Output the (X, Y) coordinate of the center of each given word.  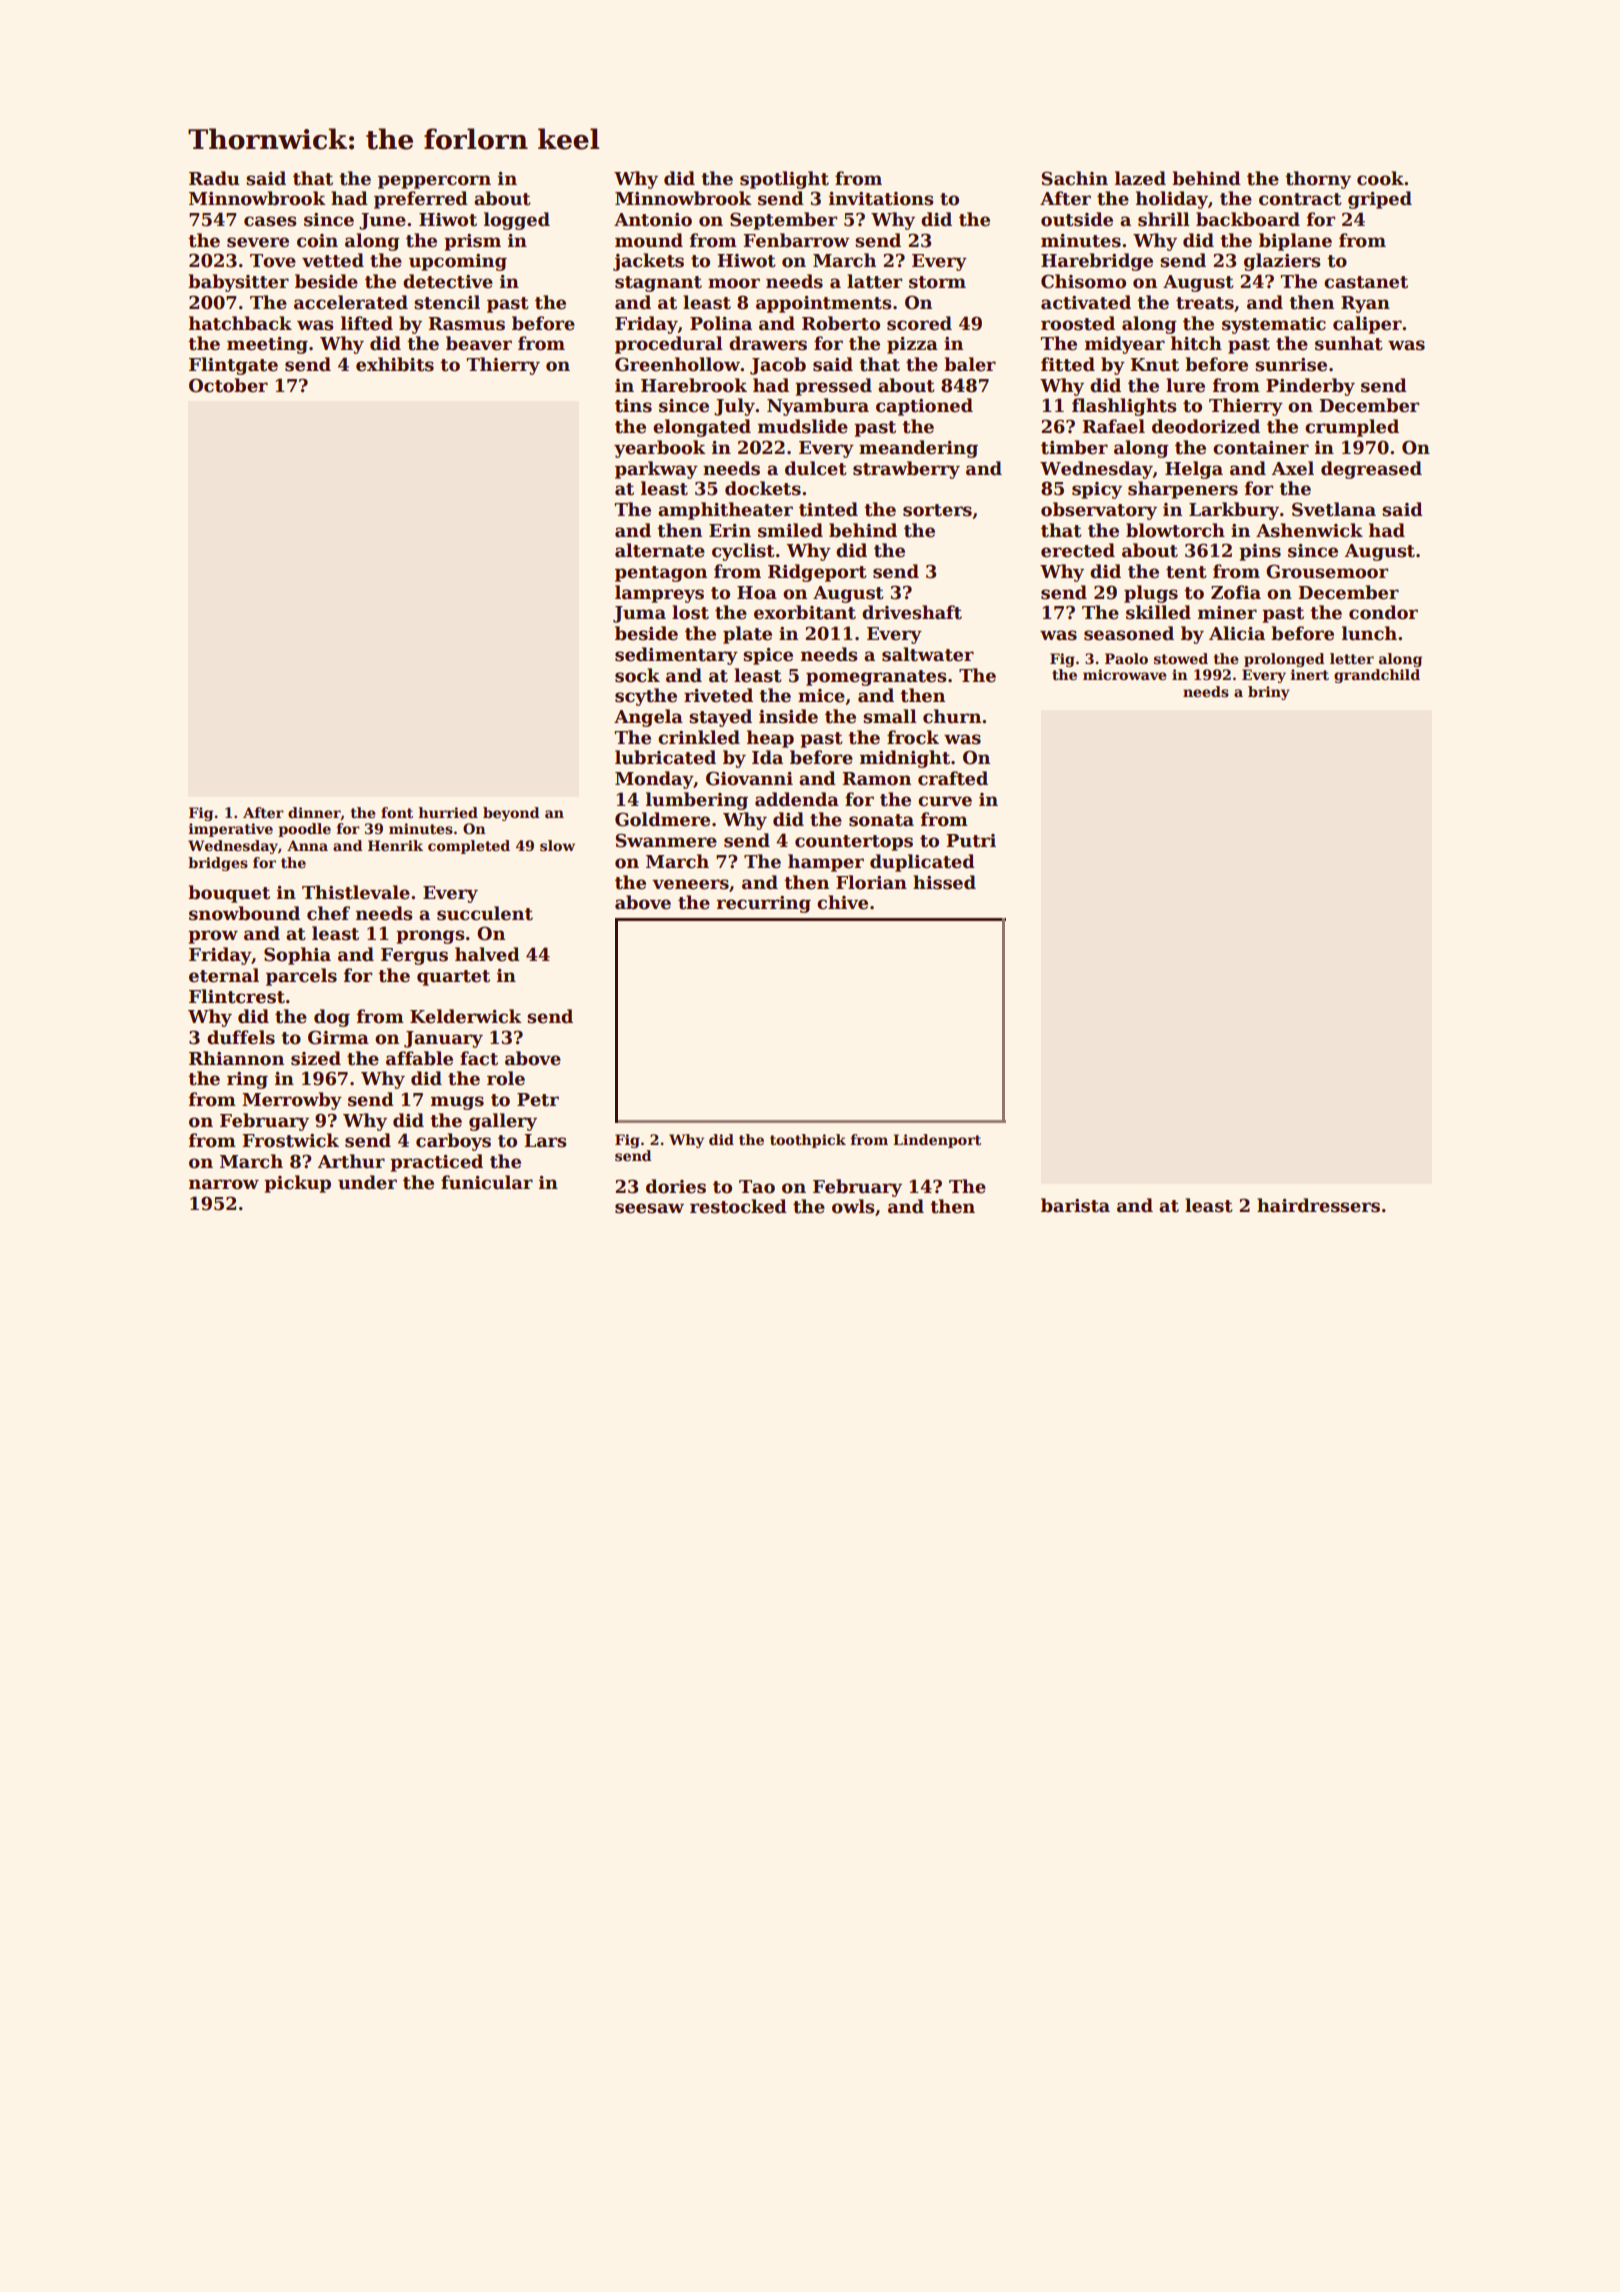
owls (853, 1206)
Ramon (876, 779)
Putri (971, 841)
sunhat (1349, 343)
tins (633, 406)
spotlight (784, 180)
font (397, 812)
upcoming (458, 262)
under (367, 1182)
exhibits (395, 364)
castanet (1366, 282)
